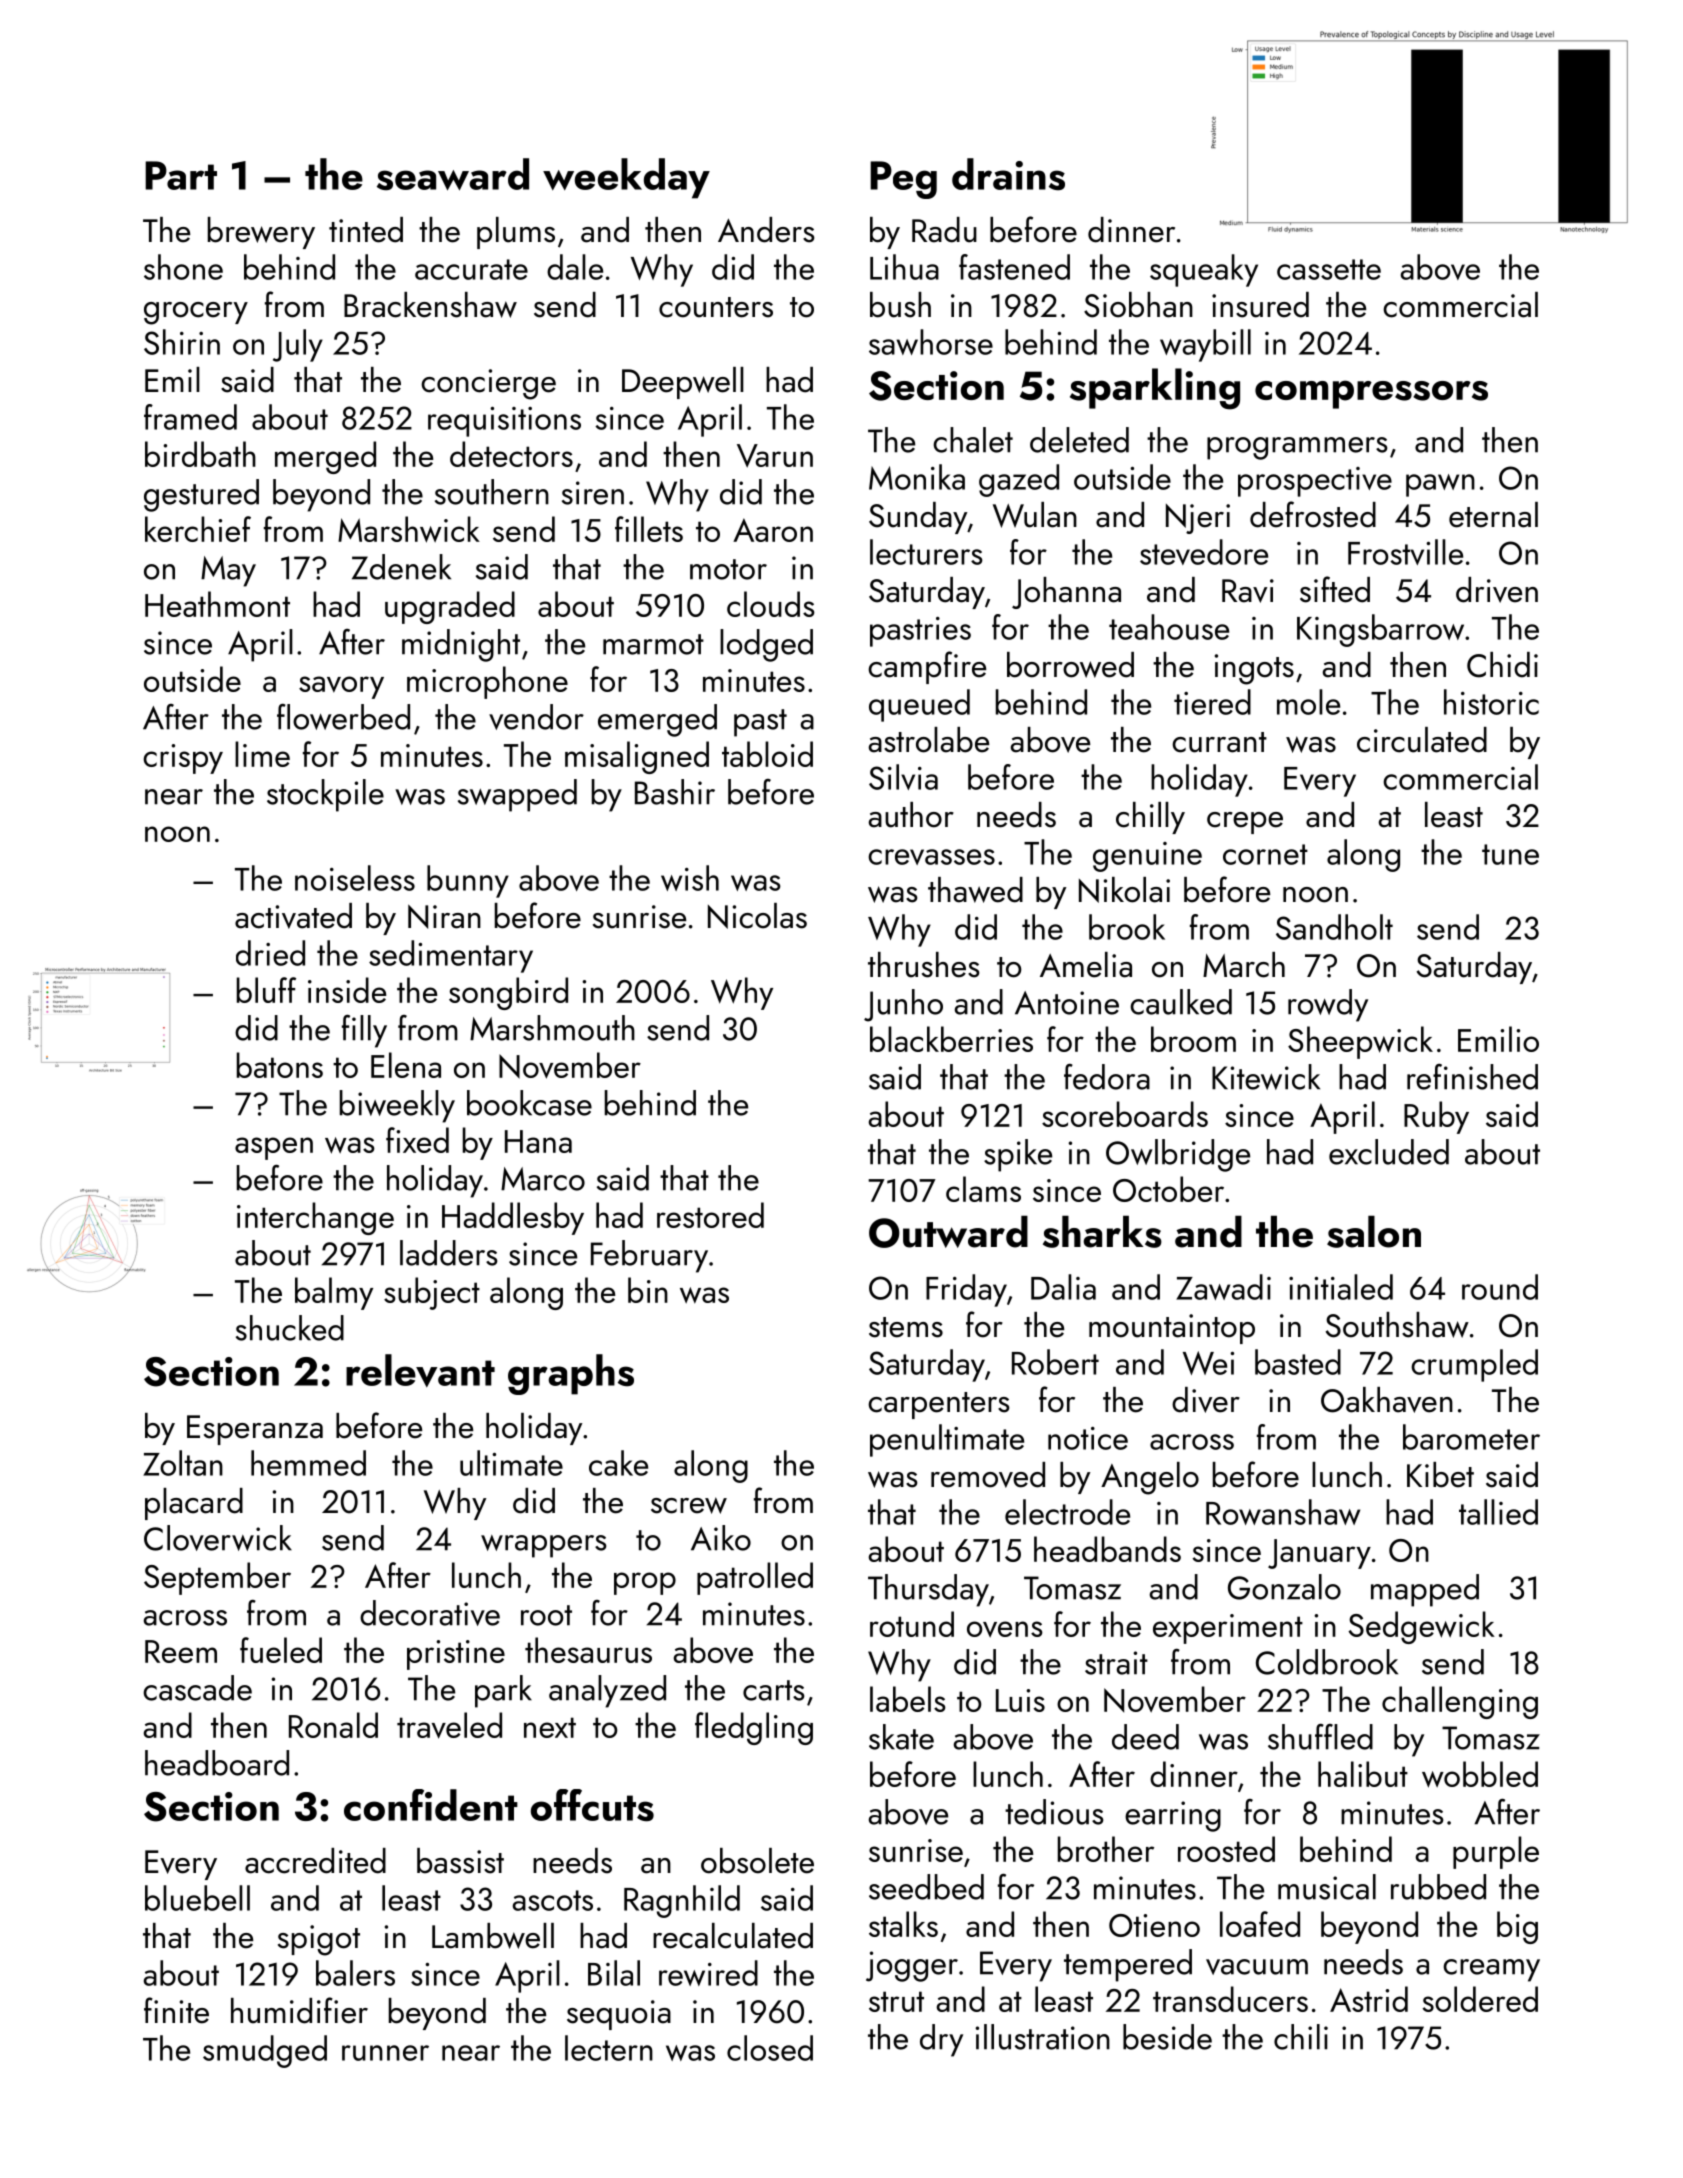 This image has height=2178, width=1683. What do you see at coordinates (1226, 1849) in the image?
I see `roosted` at bounding box center [1226, 1849].
